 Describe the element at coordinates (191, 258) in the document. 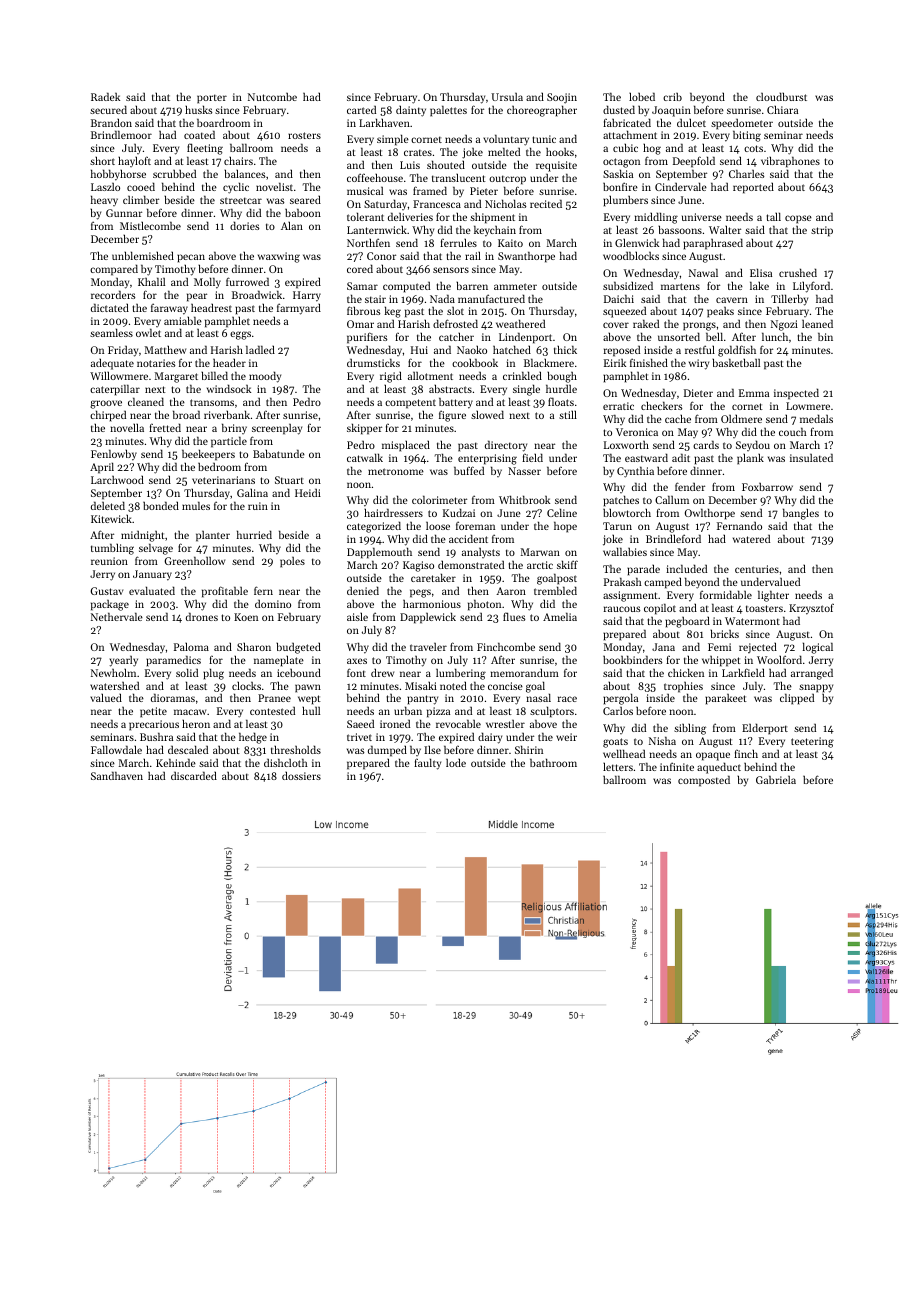

I see `pecan` at that location.
